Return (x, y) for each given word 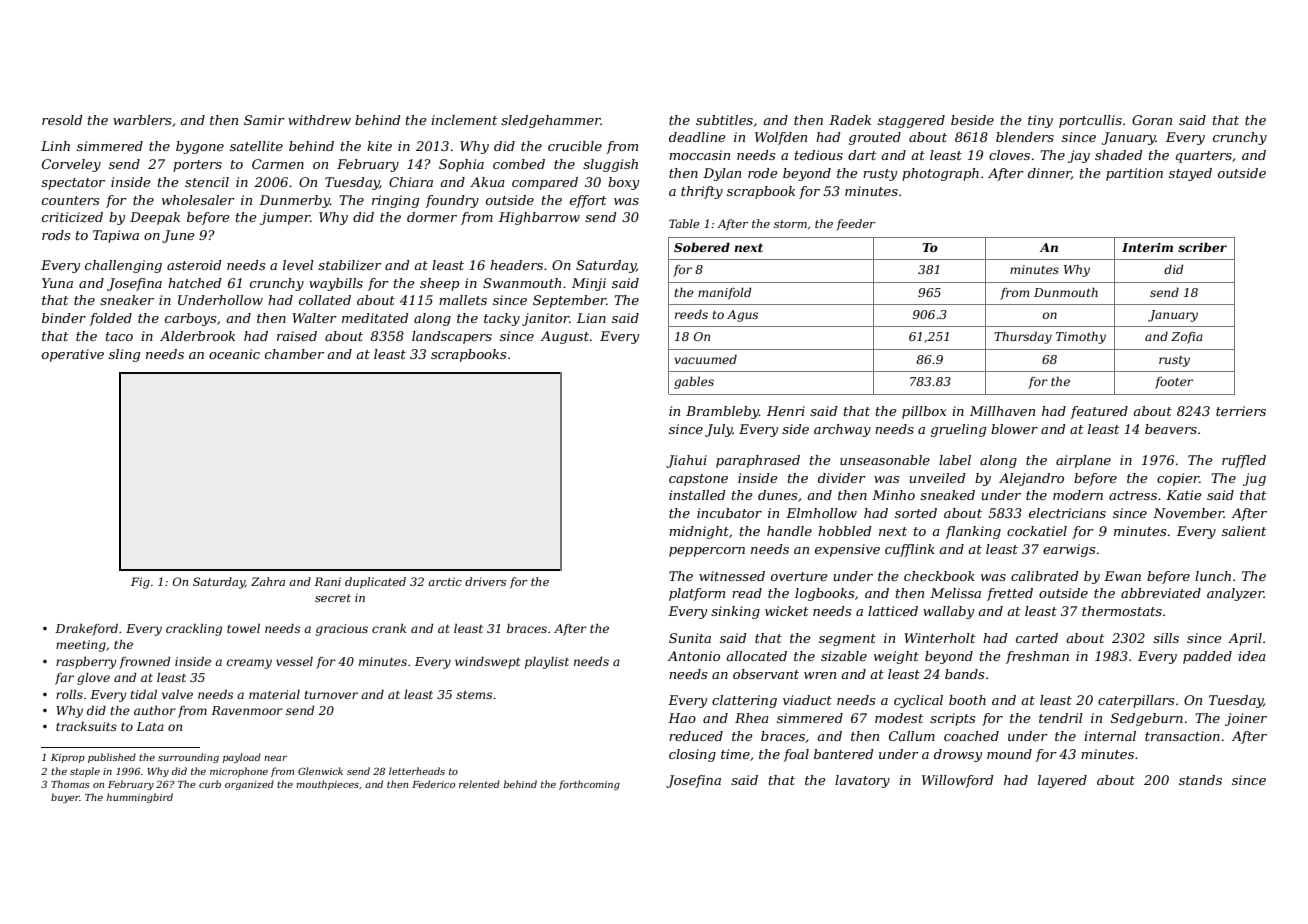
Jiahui (686, 461)
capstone (698, 480)
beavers (1171, 429)
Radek (850, 120)
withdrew (319, 120)
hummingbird (140, 798)
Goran (1152, 120)
